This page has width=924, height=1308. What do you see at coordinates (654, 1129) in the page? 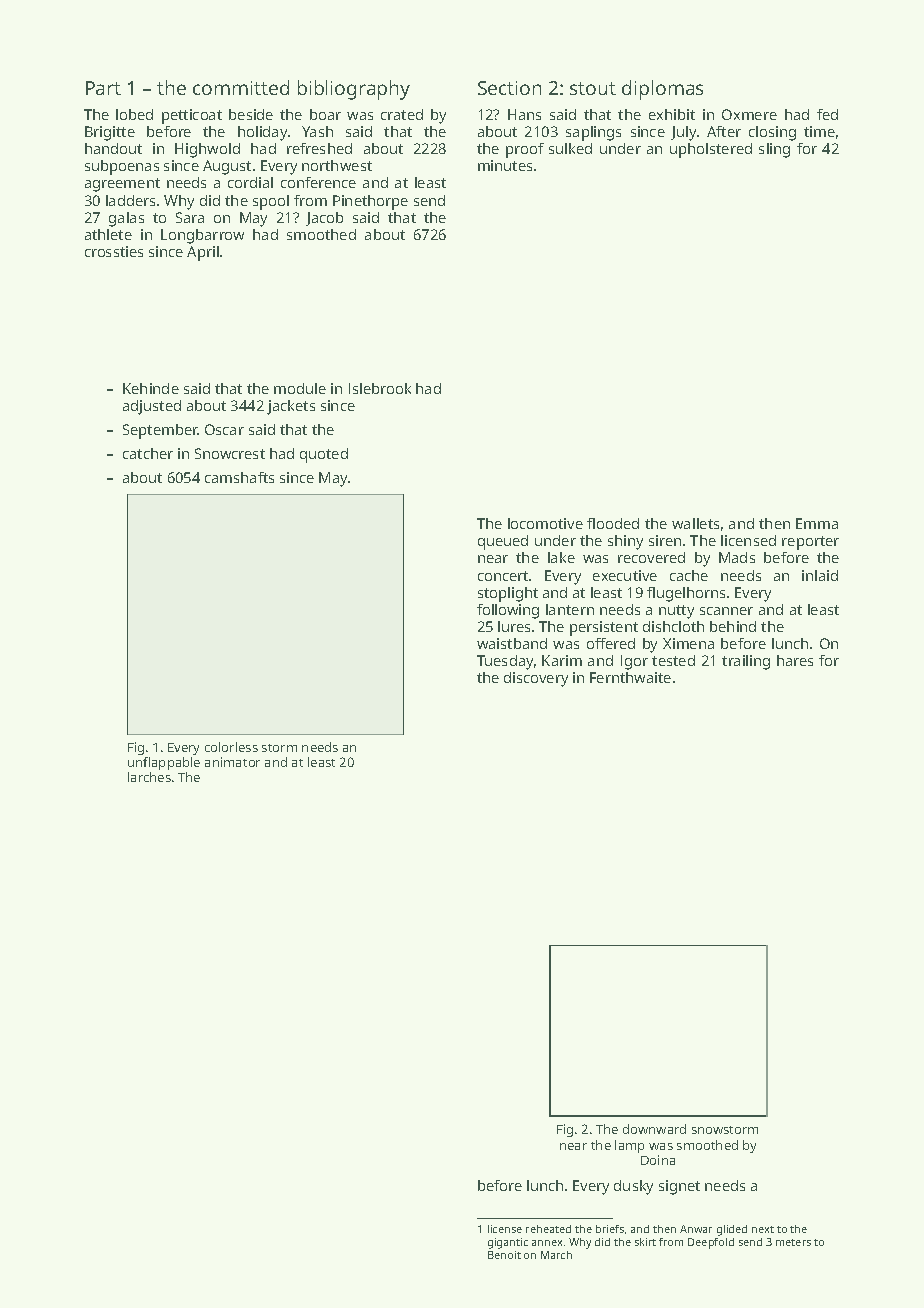
I see `downward` at bounding box center [654, 1129].
